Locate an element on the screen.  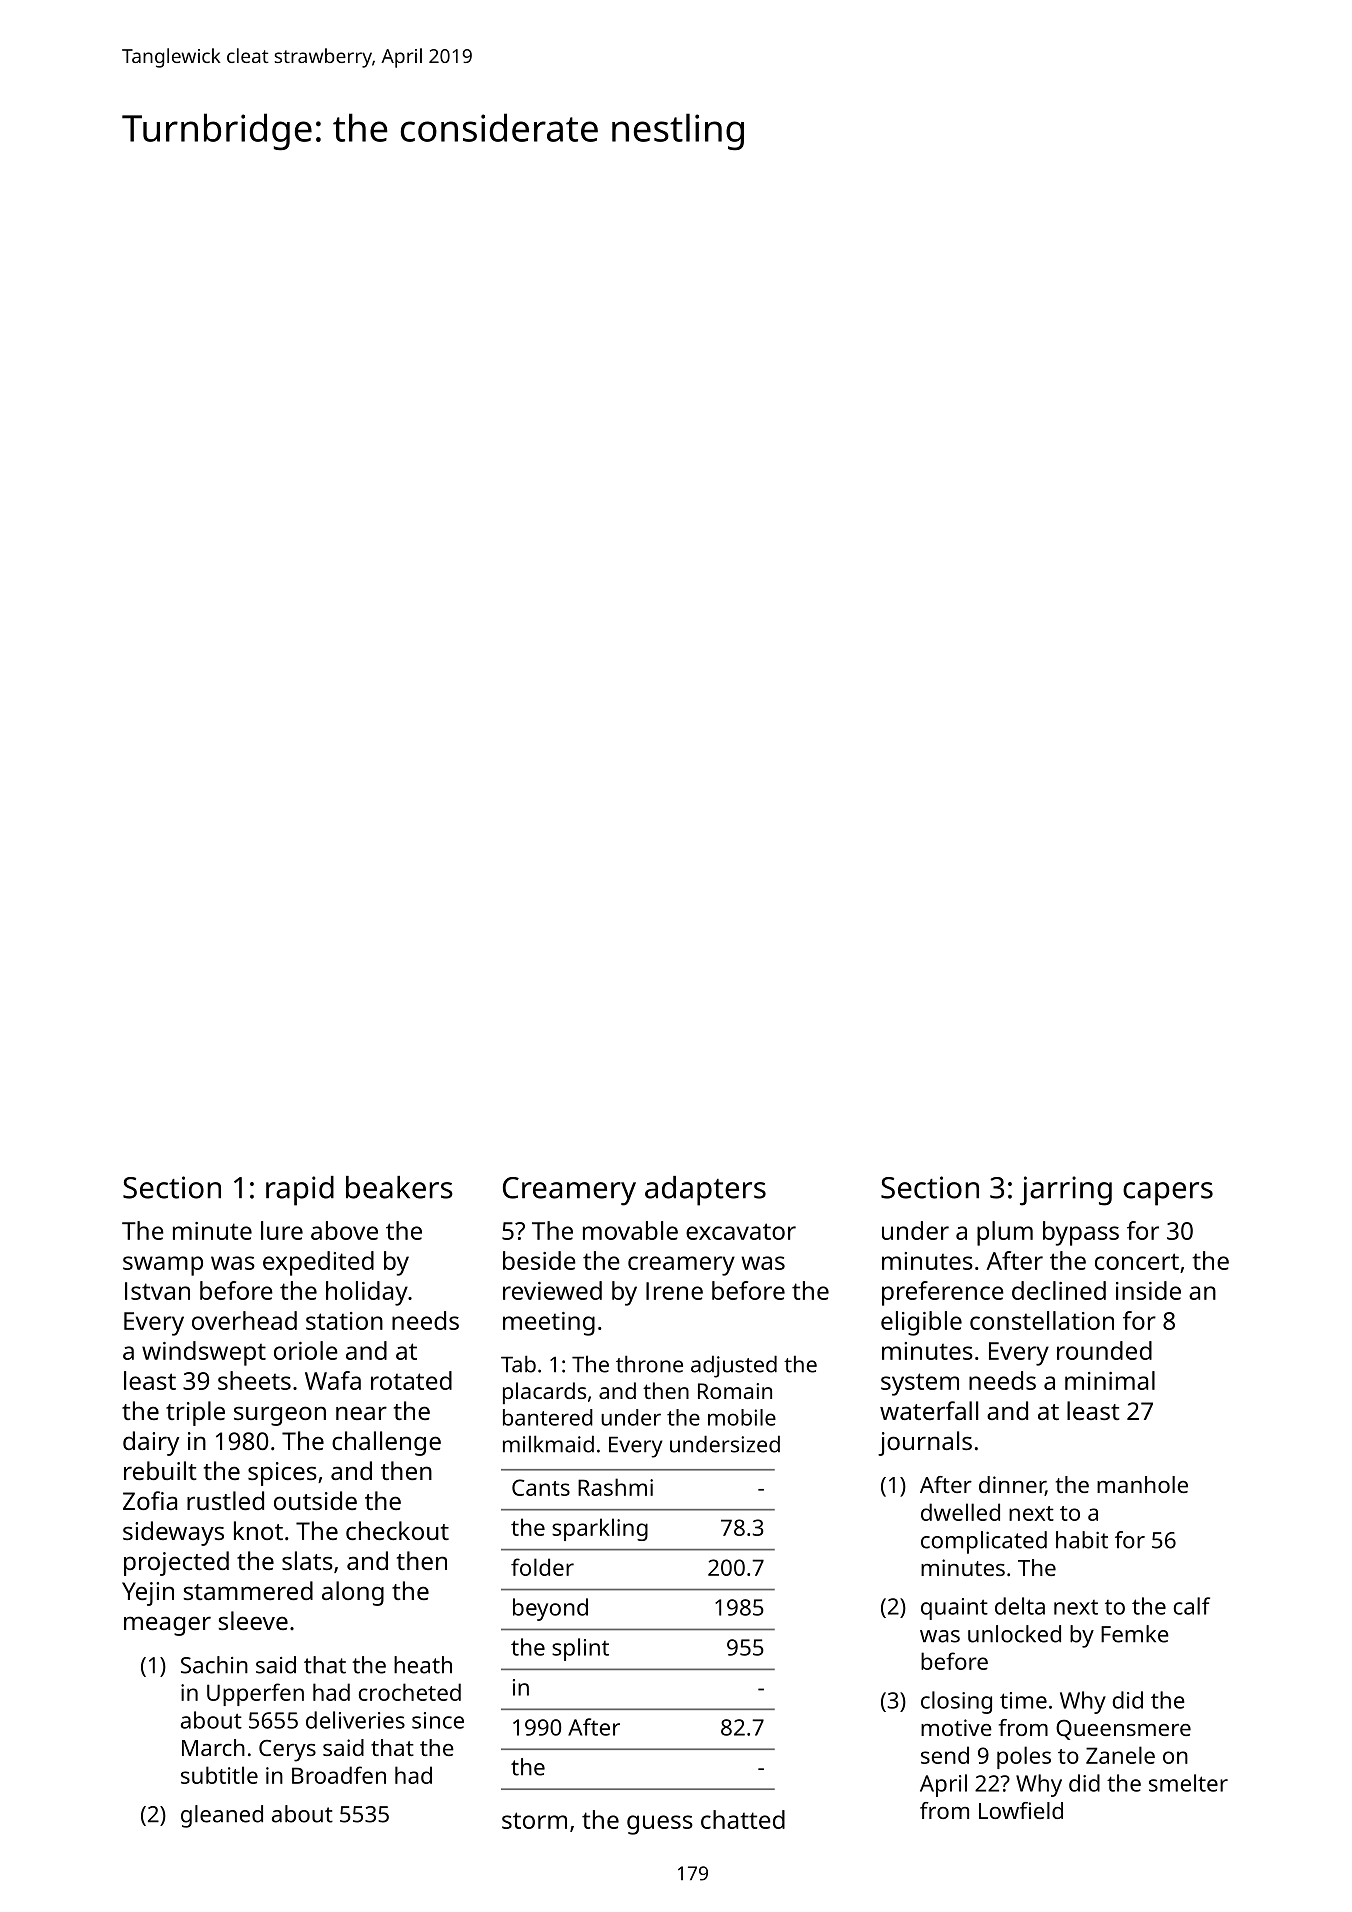
inside is located at coordinates (1148, 1290).
